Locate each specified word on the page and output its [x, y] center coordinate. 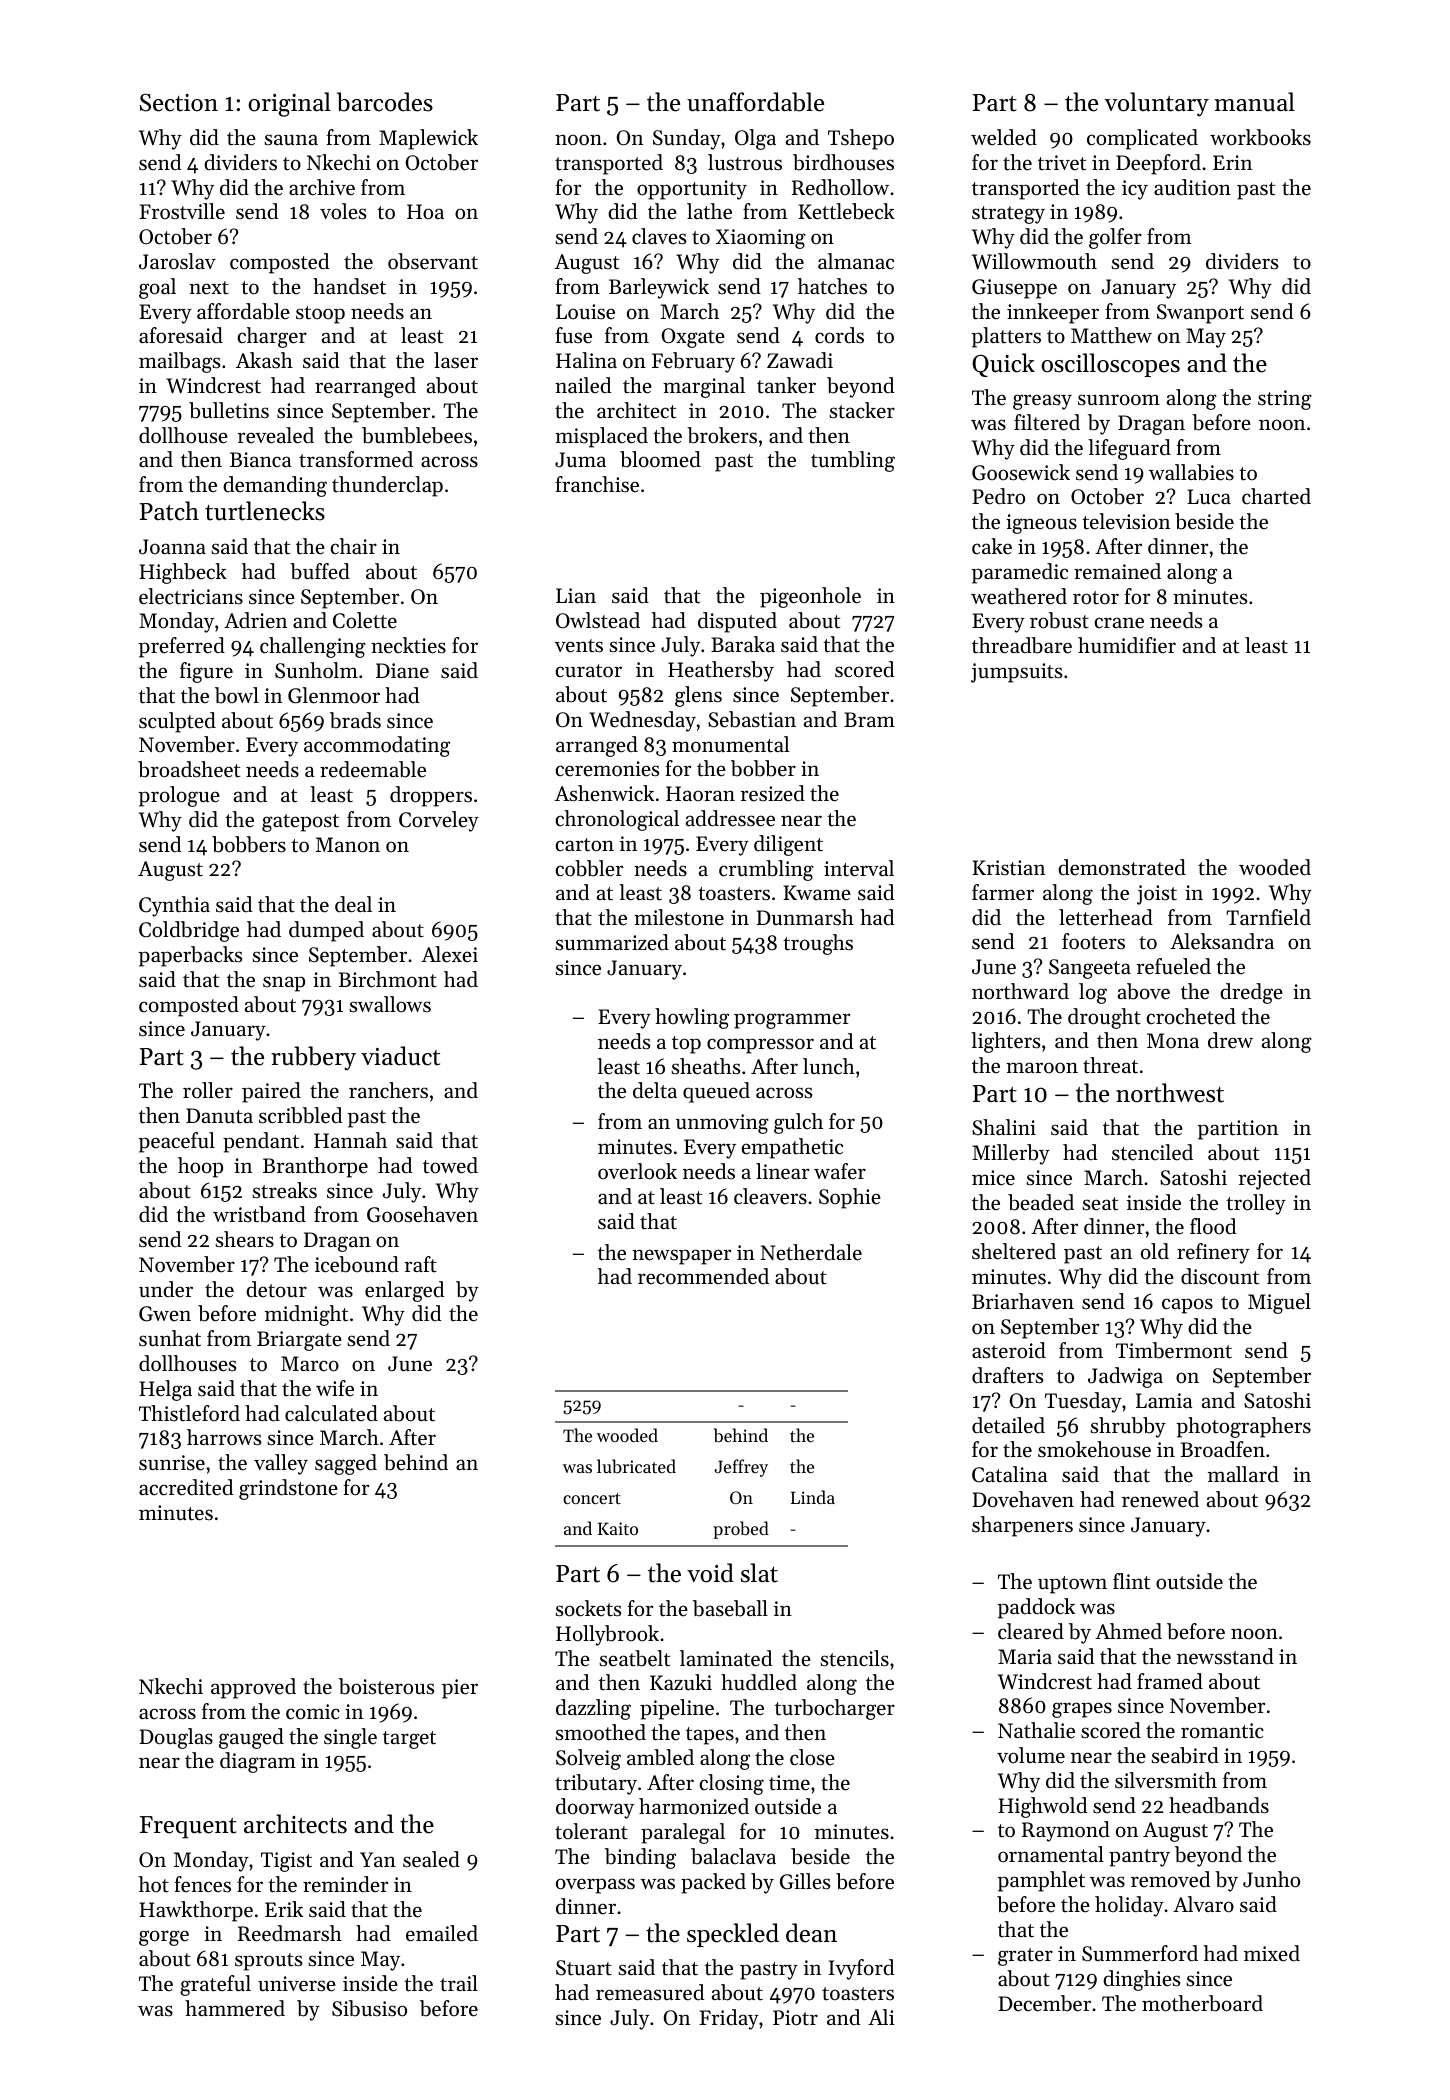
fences [202, 1884]
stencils [854, 1658]
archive [322, 187]
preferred [181, 647]
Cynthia [174, 906]
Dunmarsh [805, 917]
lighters [1005, 1042]
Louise [585, 312]
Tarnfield [1268, 917]
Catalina [1009, 1474]
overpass [595, 1886]
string [1285, 400]
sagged [346, 1464]
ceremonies [607, 769]
